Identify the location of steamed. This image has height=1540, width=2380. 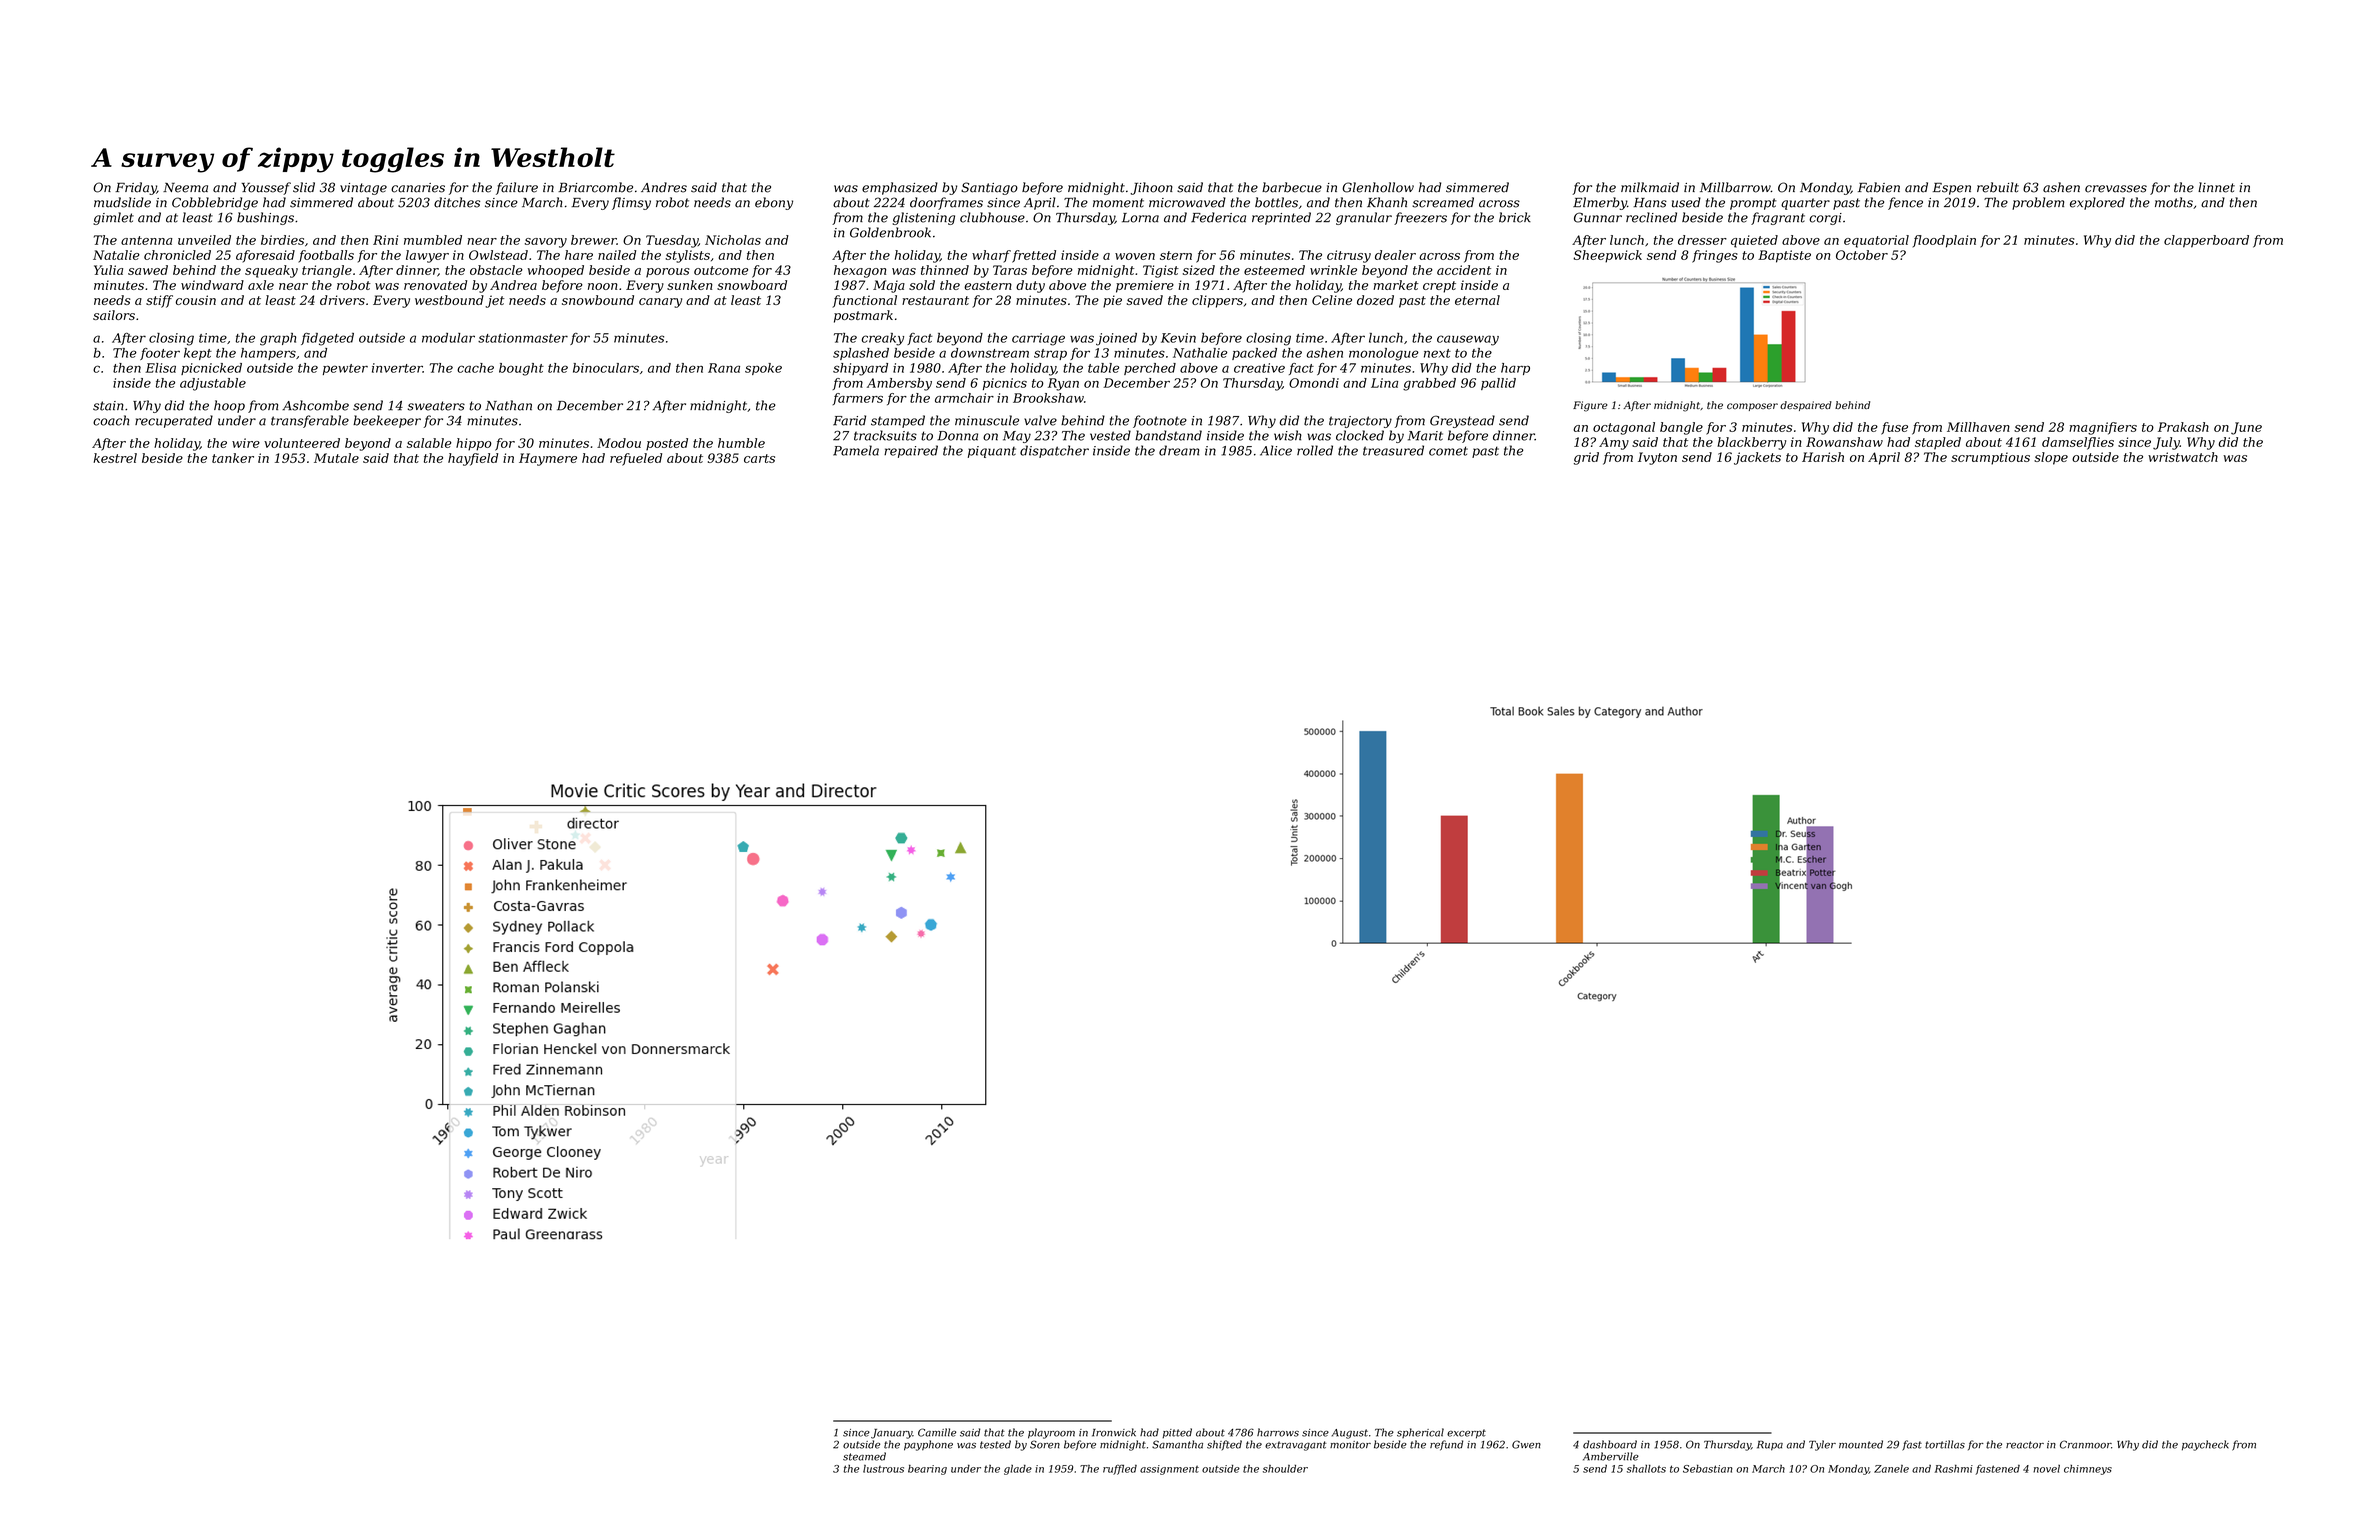
(864, 1456).
